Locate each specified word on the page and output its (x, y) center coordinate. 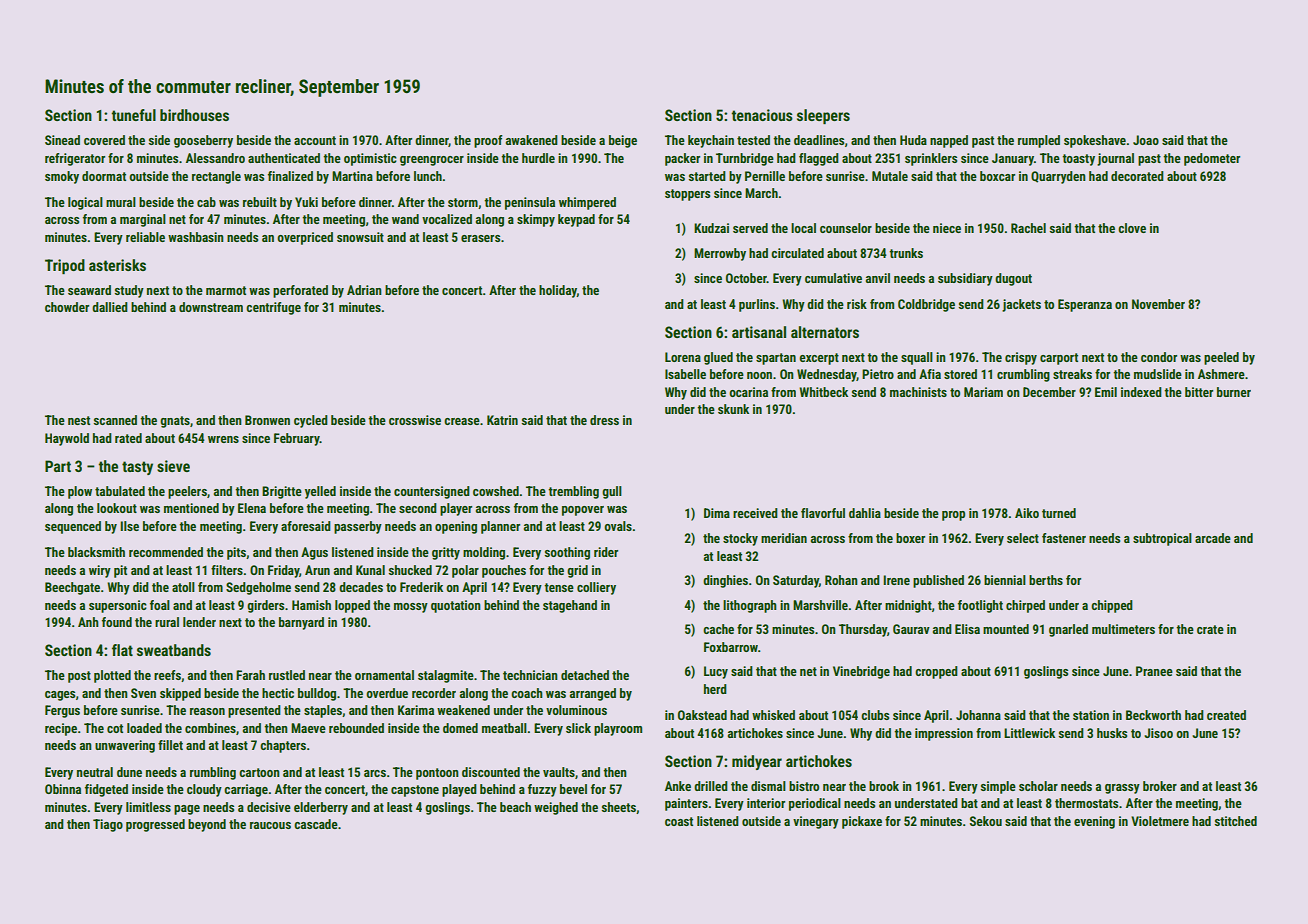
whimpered (587, 203)
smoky (62, 177)
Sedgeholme (258, 588)
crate (1210, 629)
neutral (95, 772)
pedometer (1212, 159)
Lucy (716, 672)
